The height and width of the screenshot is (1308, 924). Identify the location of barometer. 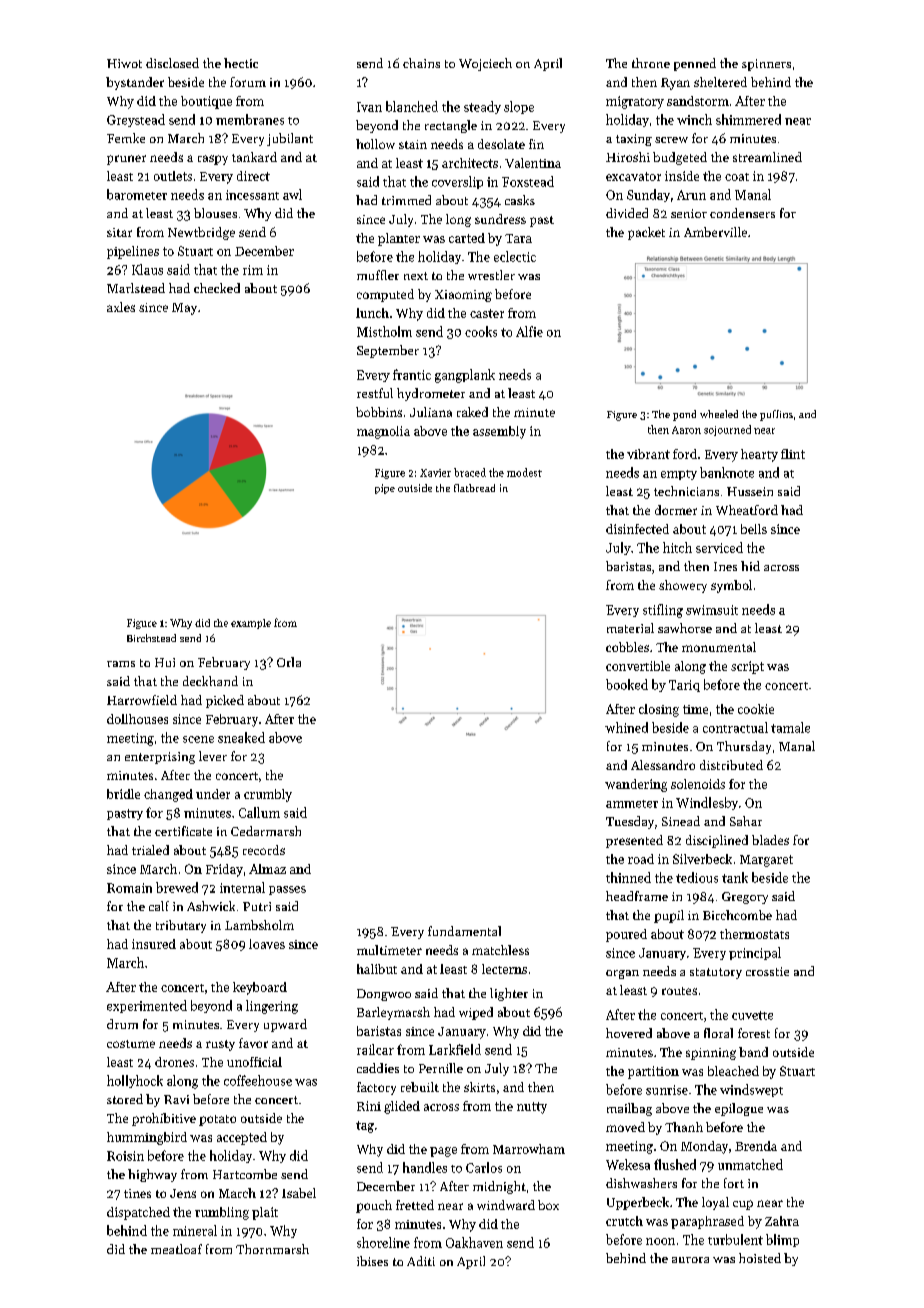
(137, 194).
